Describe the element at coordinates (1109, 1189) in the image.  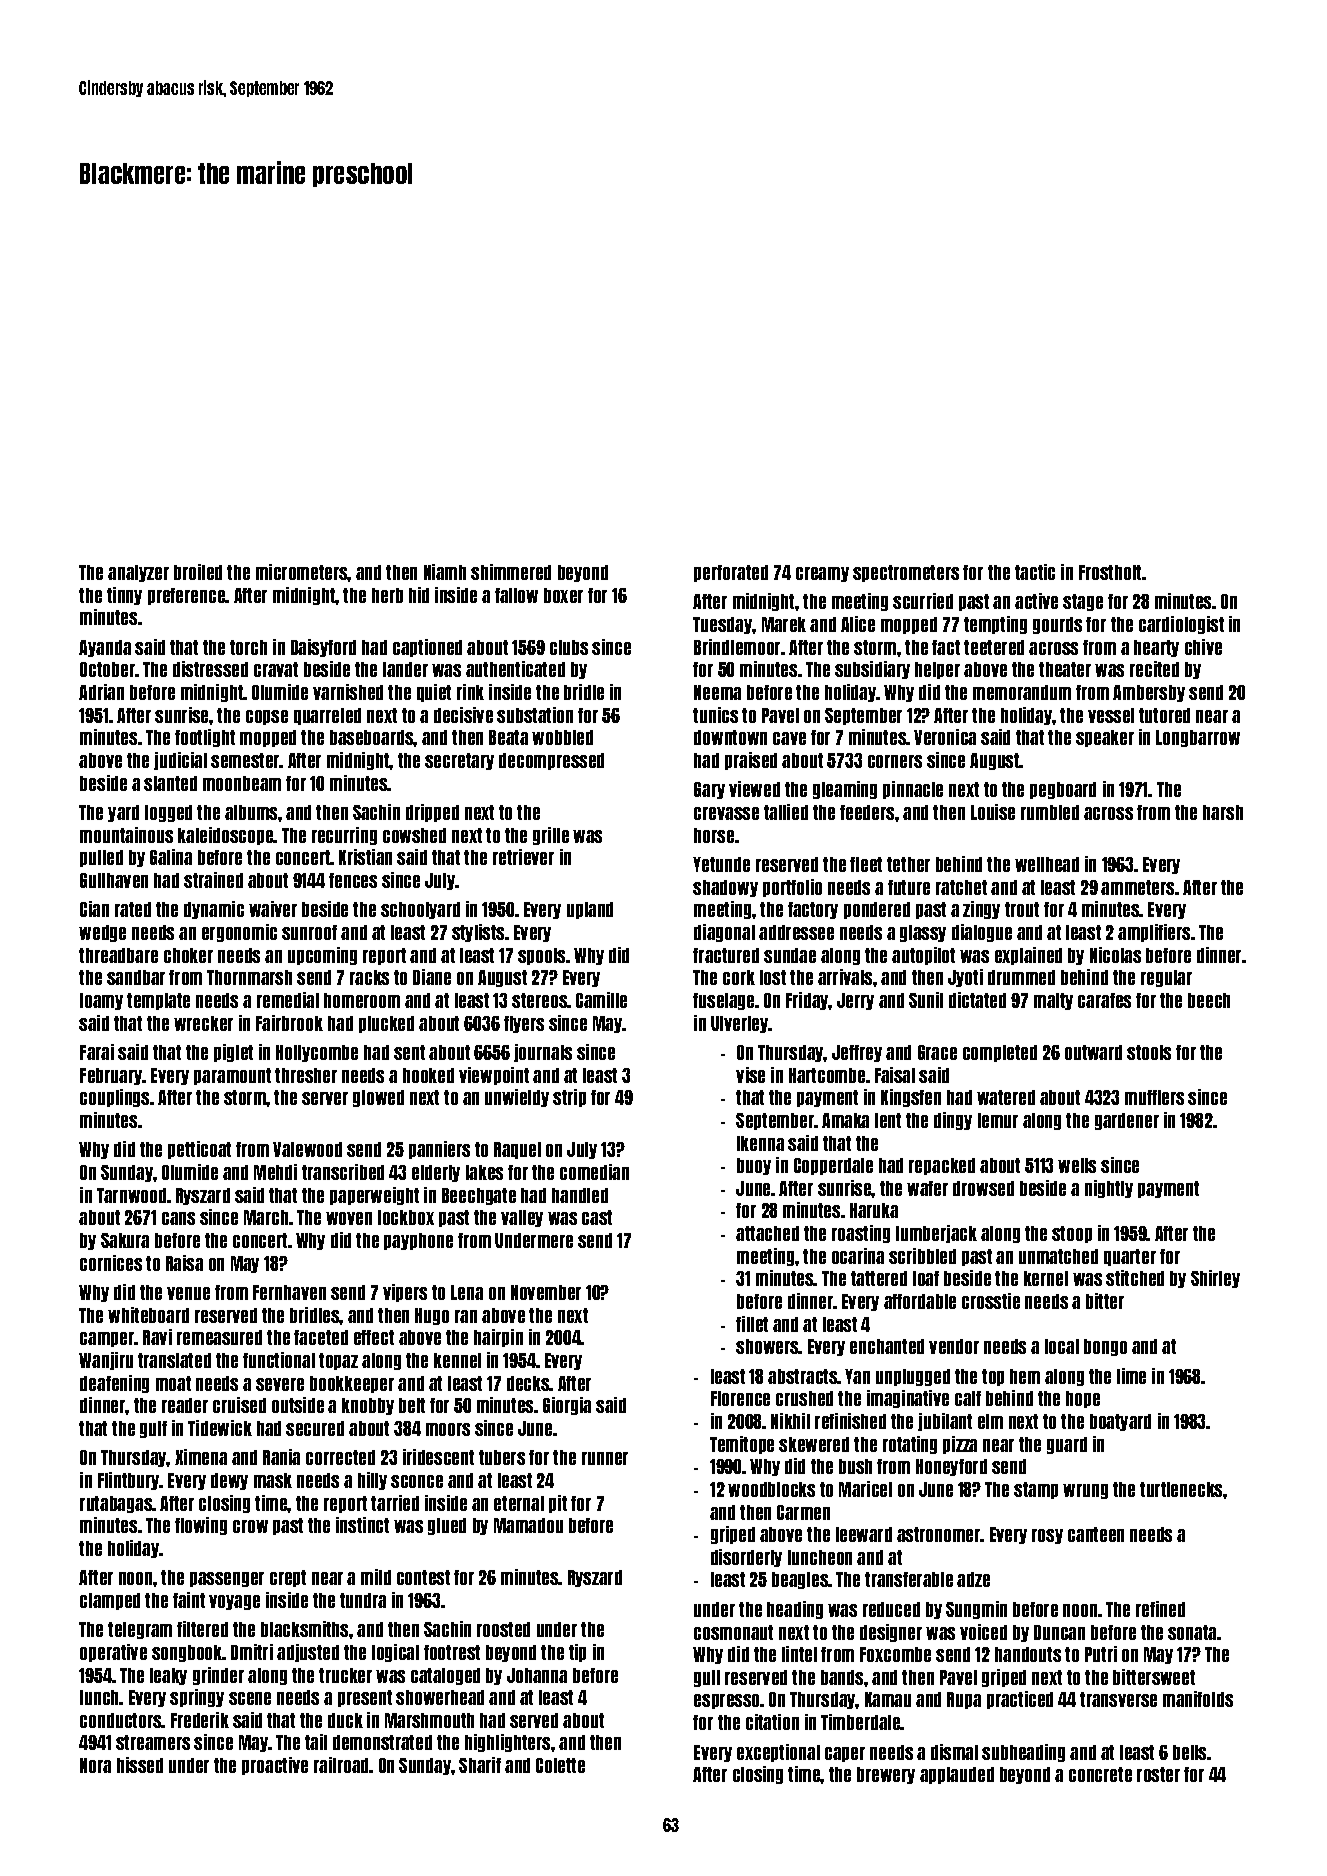
I see `nightly` at that location.
